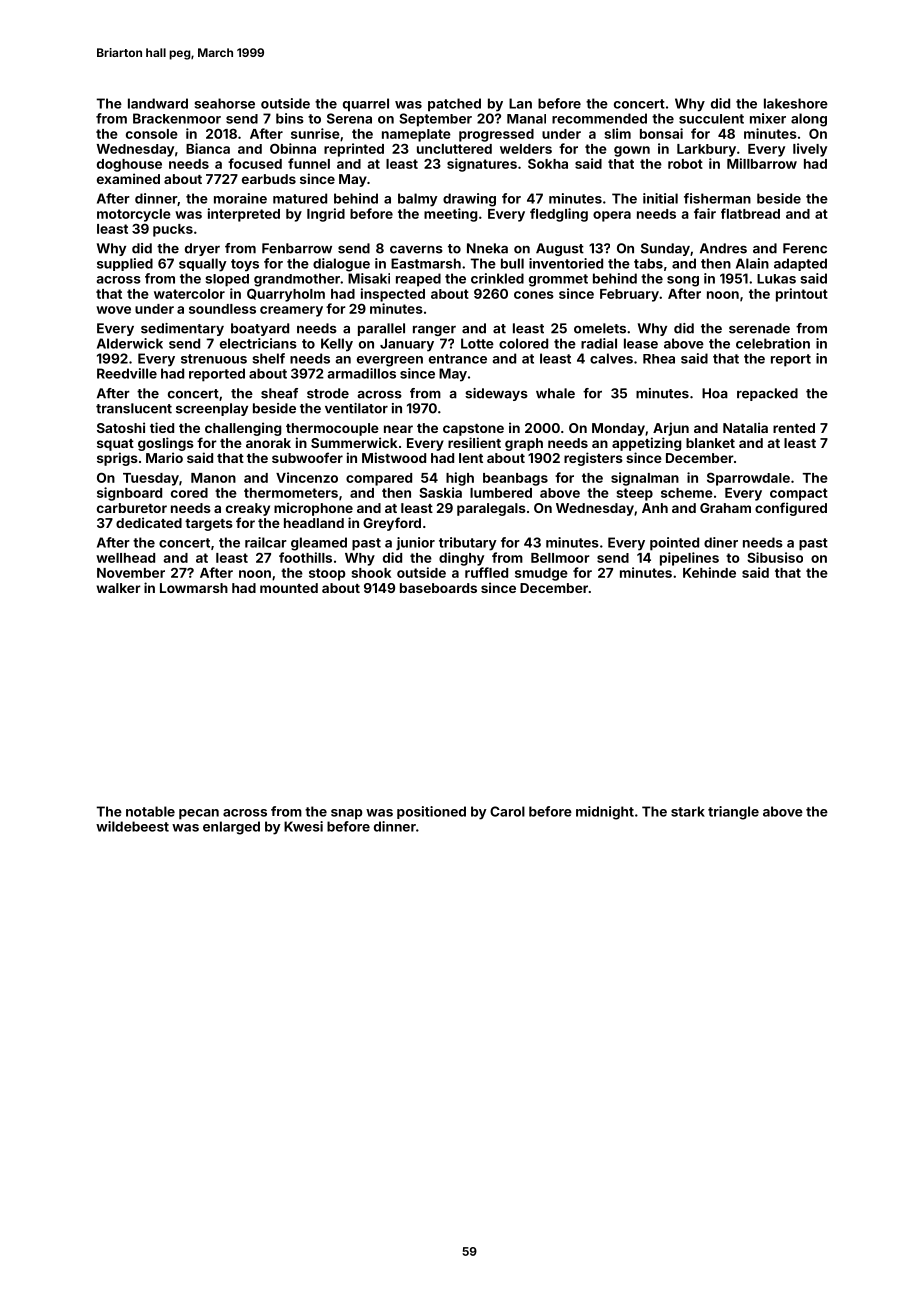 Image resolution: width=924 pixels, height=1308 pixels. I want to click on Sparrowdale, so click(748, 479).
